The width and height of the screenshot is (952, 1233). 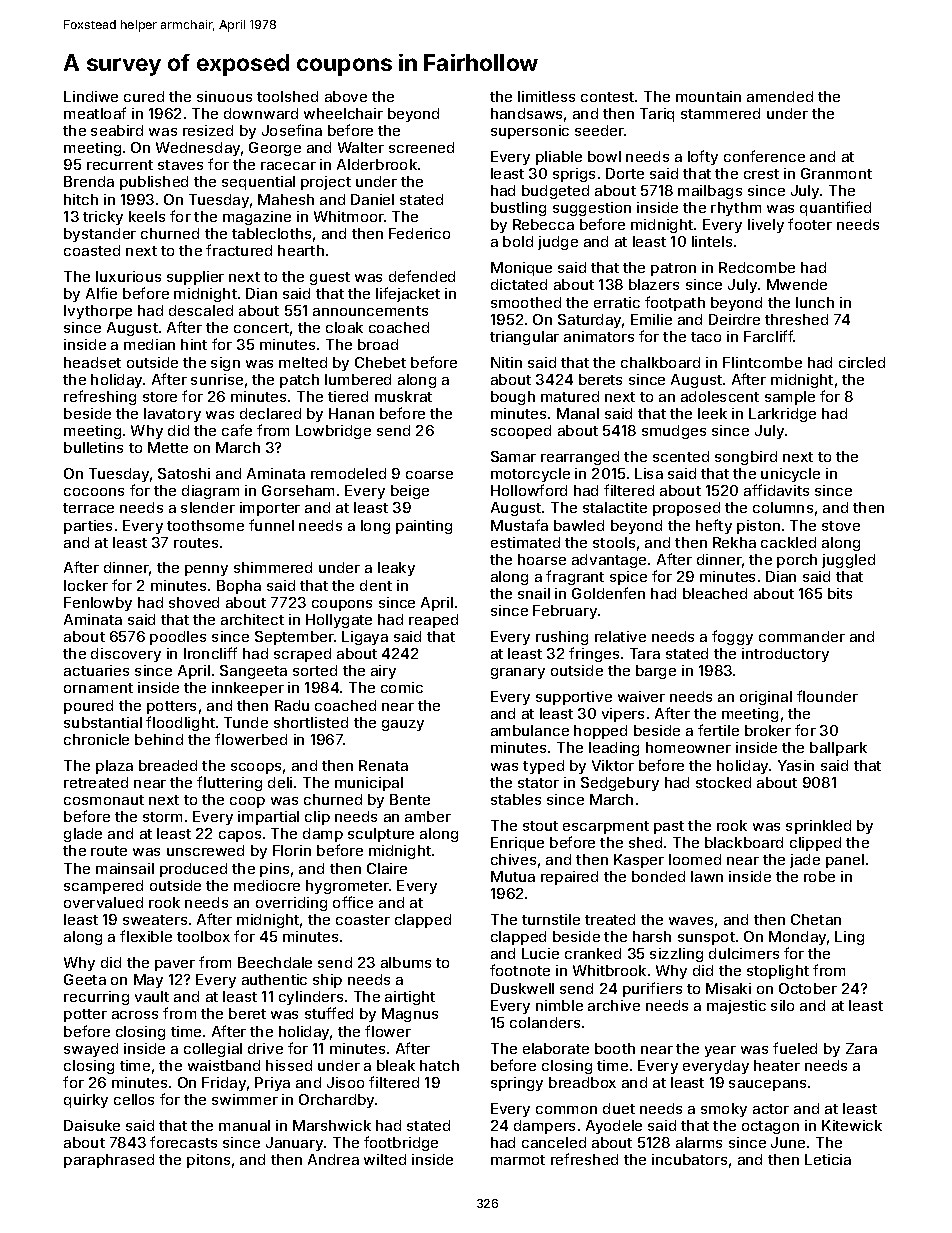 I want to click on silo, so click(x=782, y=1005).
